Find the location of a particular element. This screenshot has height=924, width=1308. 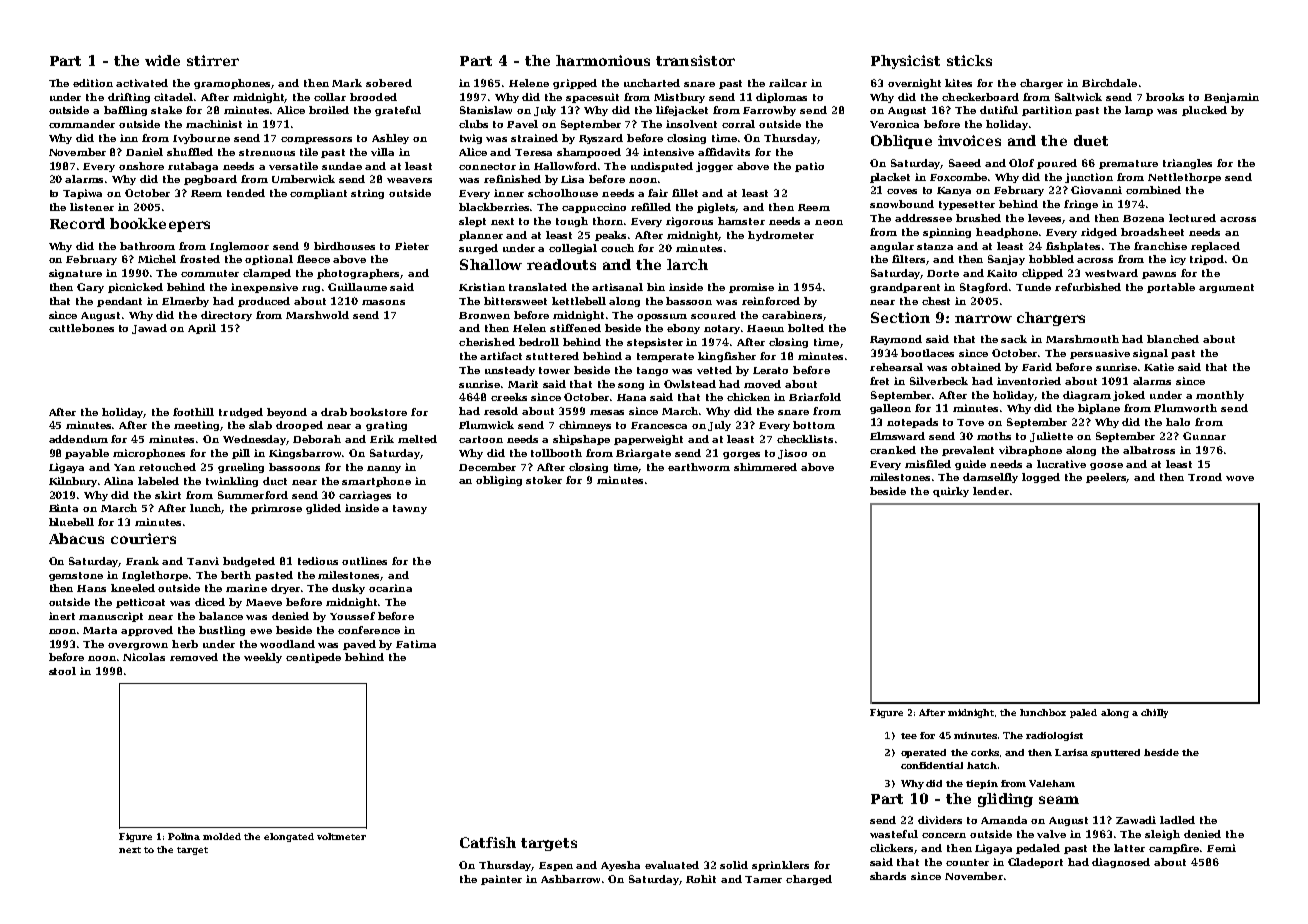

Polina is located at coordinates (184, 836).
